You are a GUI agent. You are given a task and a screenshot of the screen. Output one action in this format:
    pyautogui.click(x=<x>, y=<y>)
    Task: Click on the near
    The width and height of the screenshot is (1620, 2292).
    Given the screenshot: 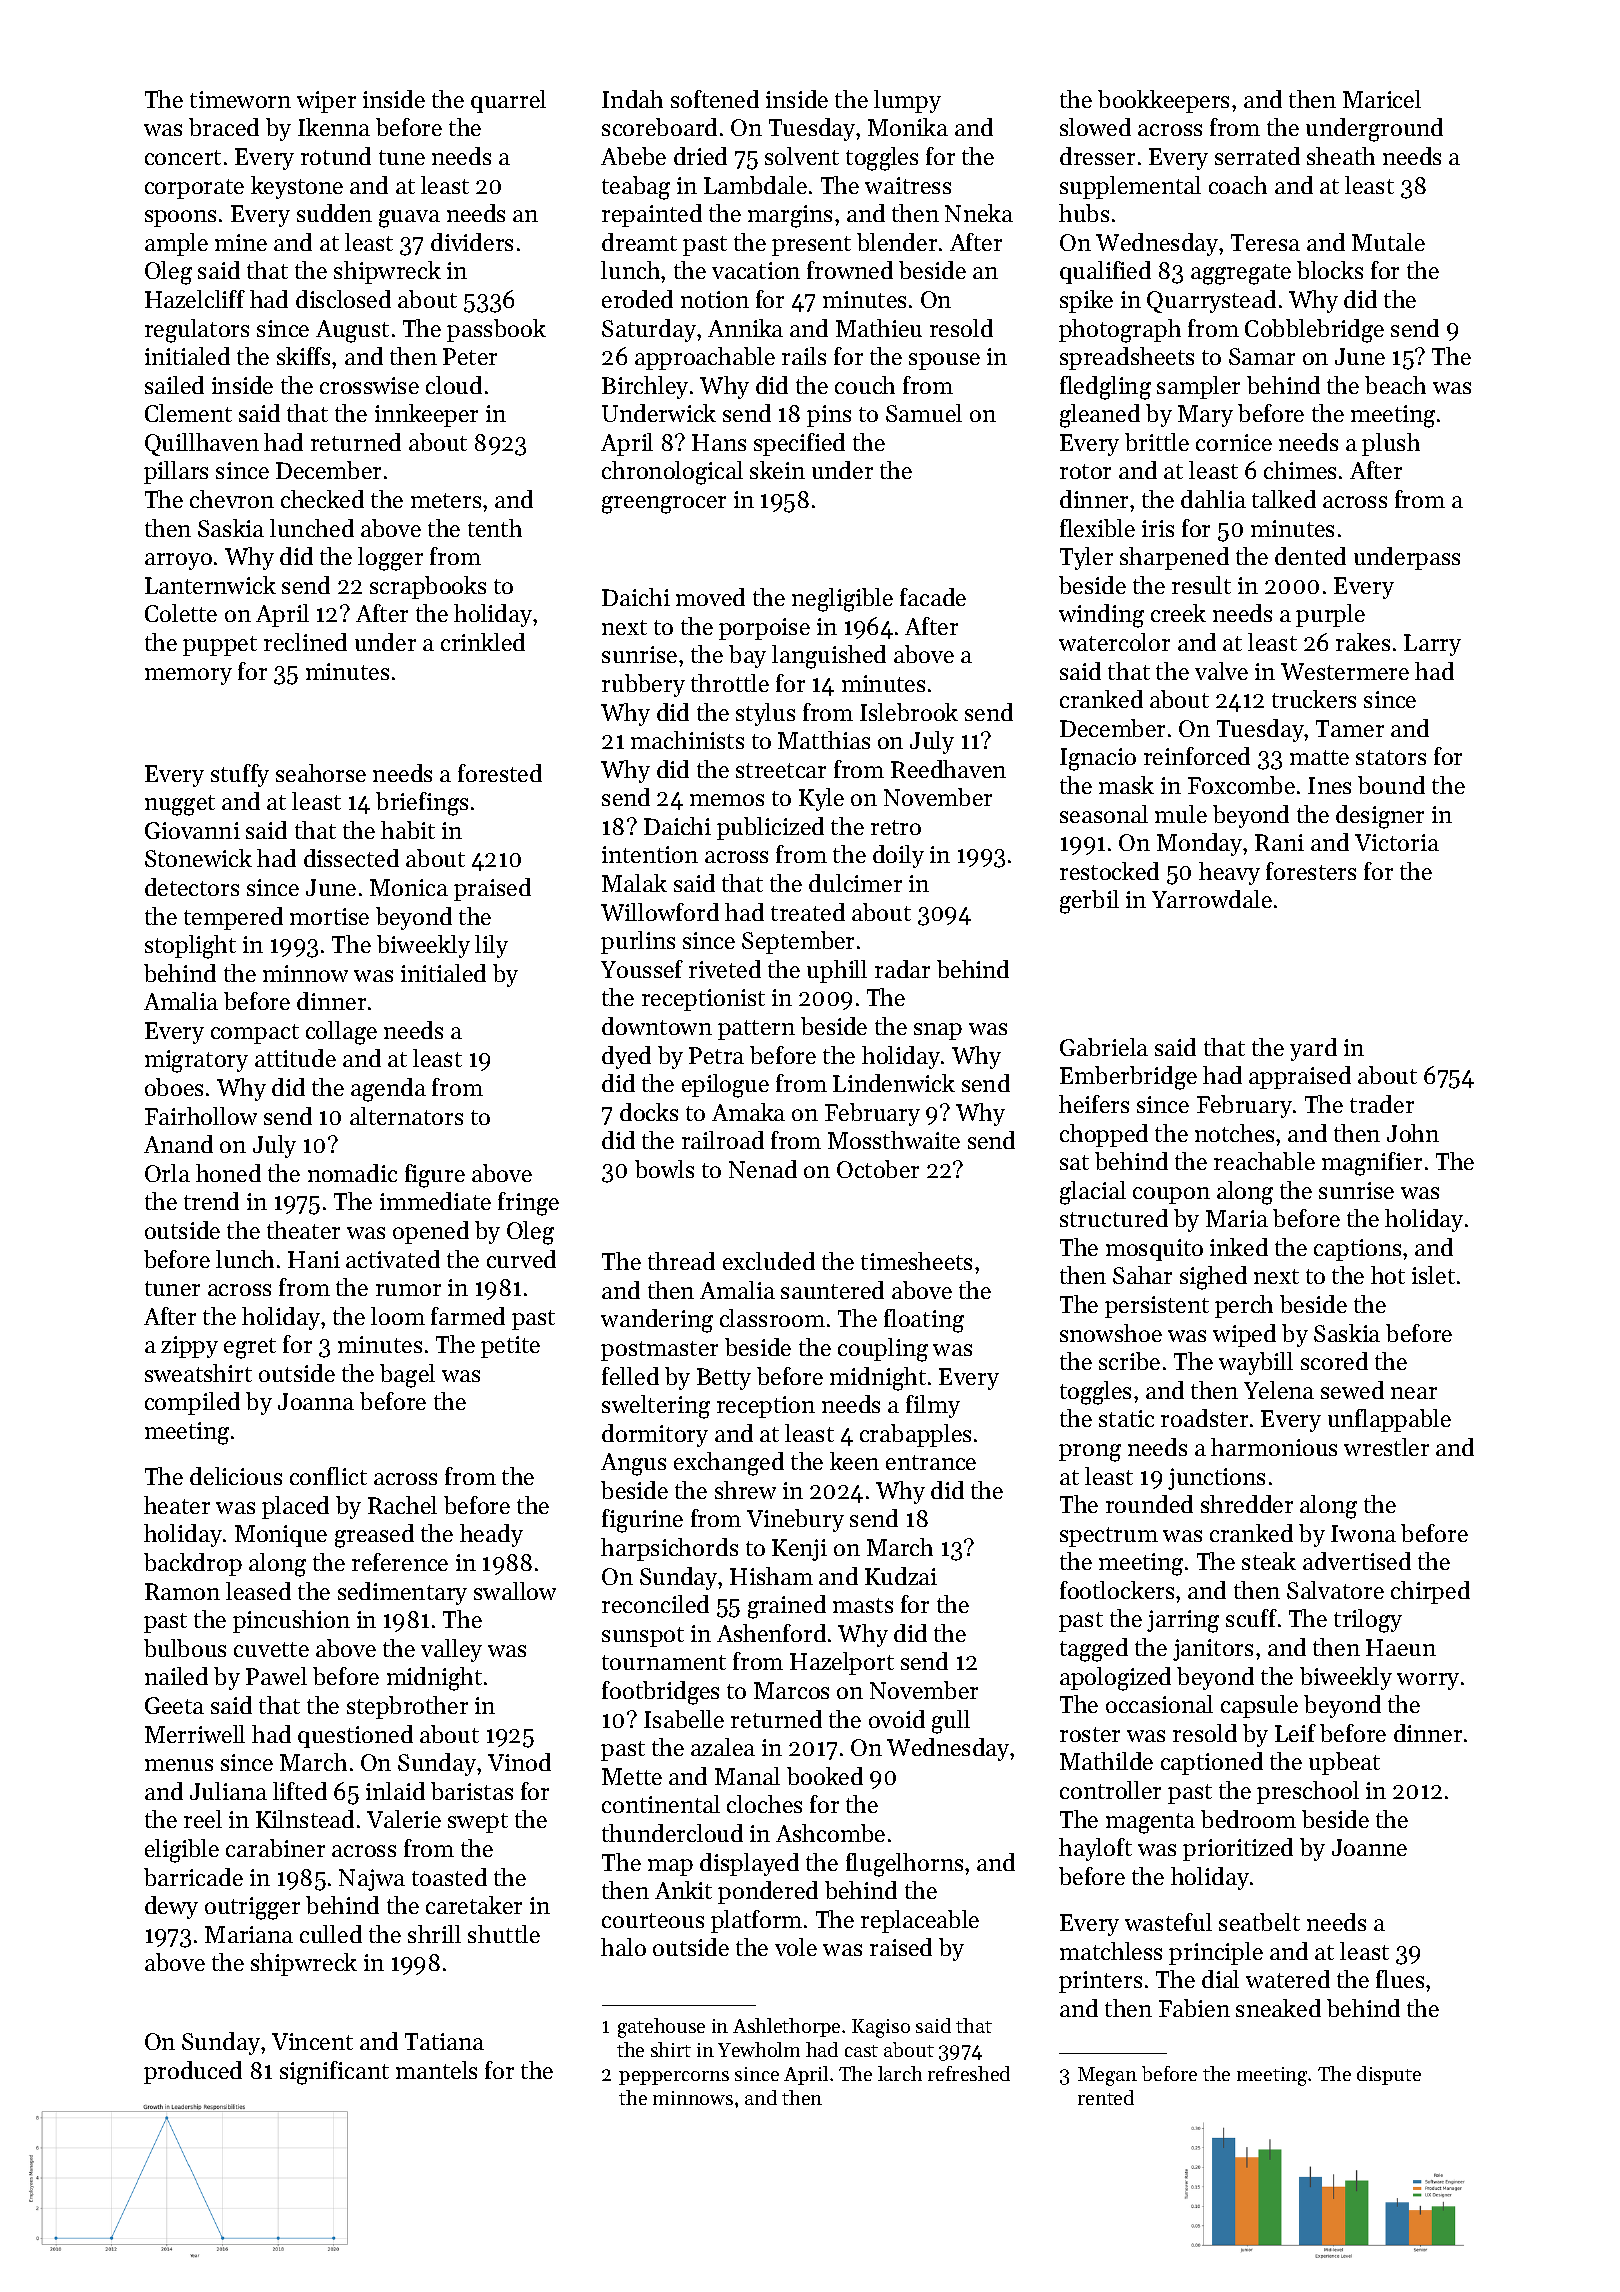 What is the action you would take?
    pyautogui.click(x=1414, y=1393)
